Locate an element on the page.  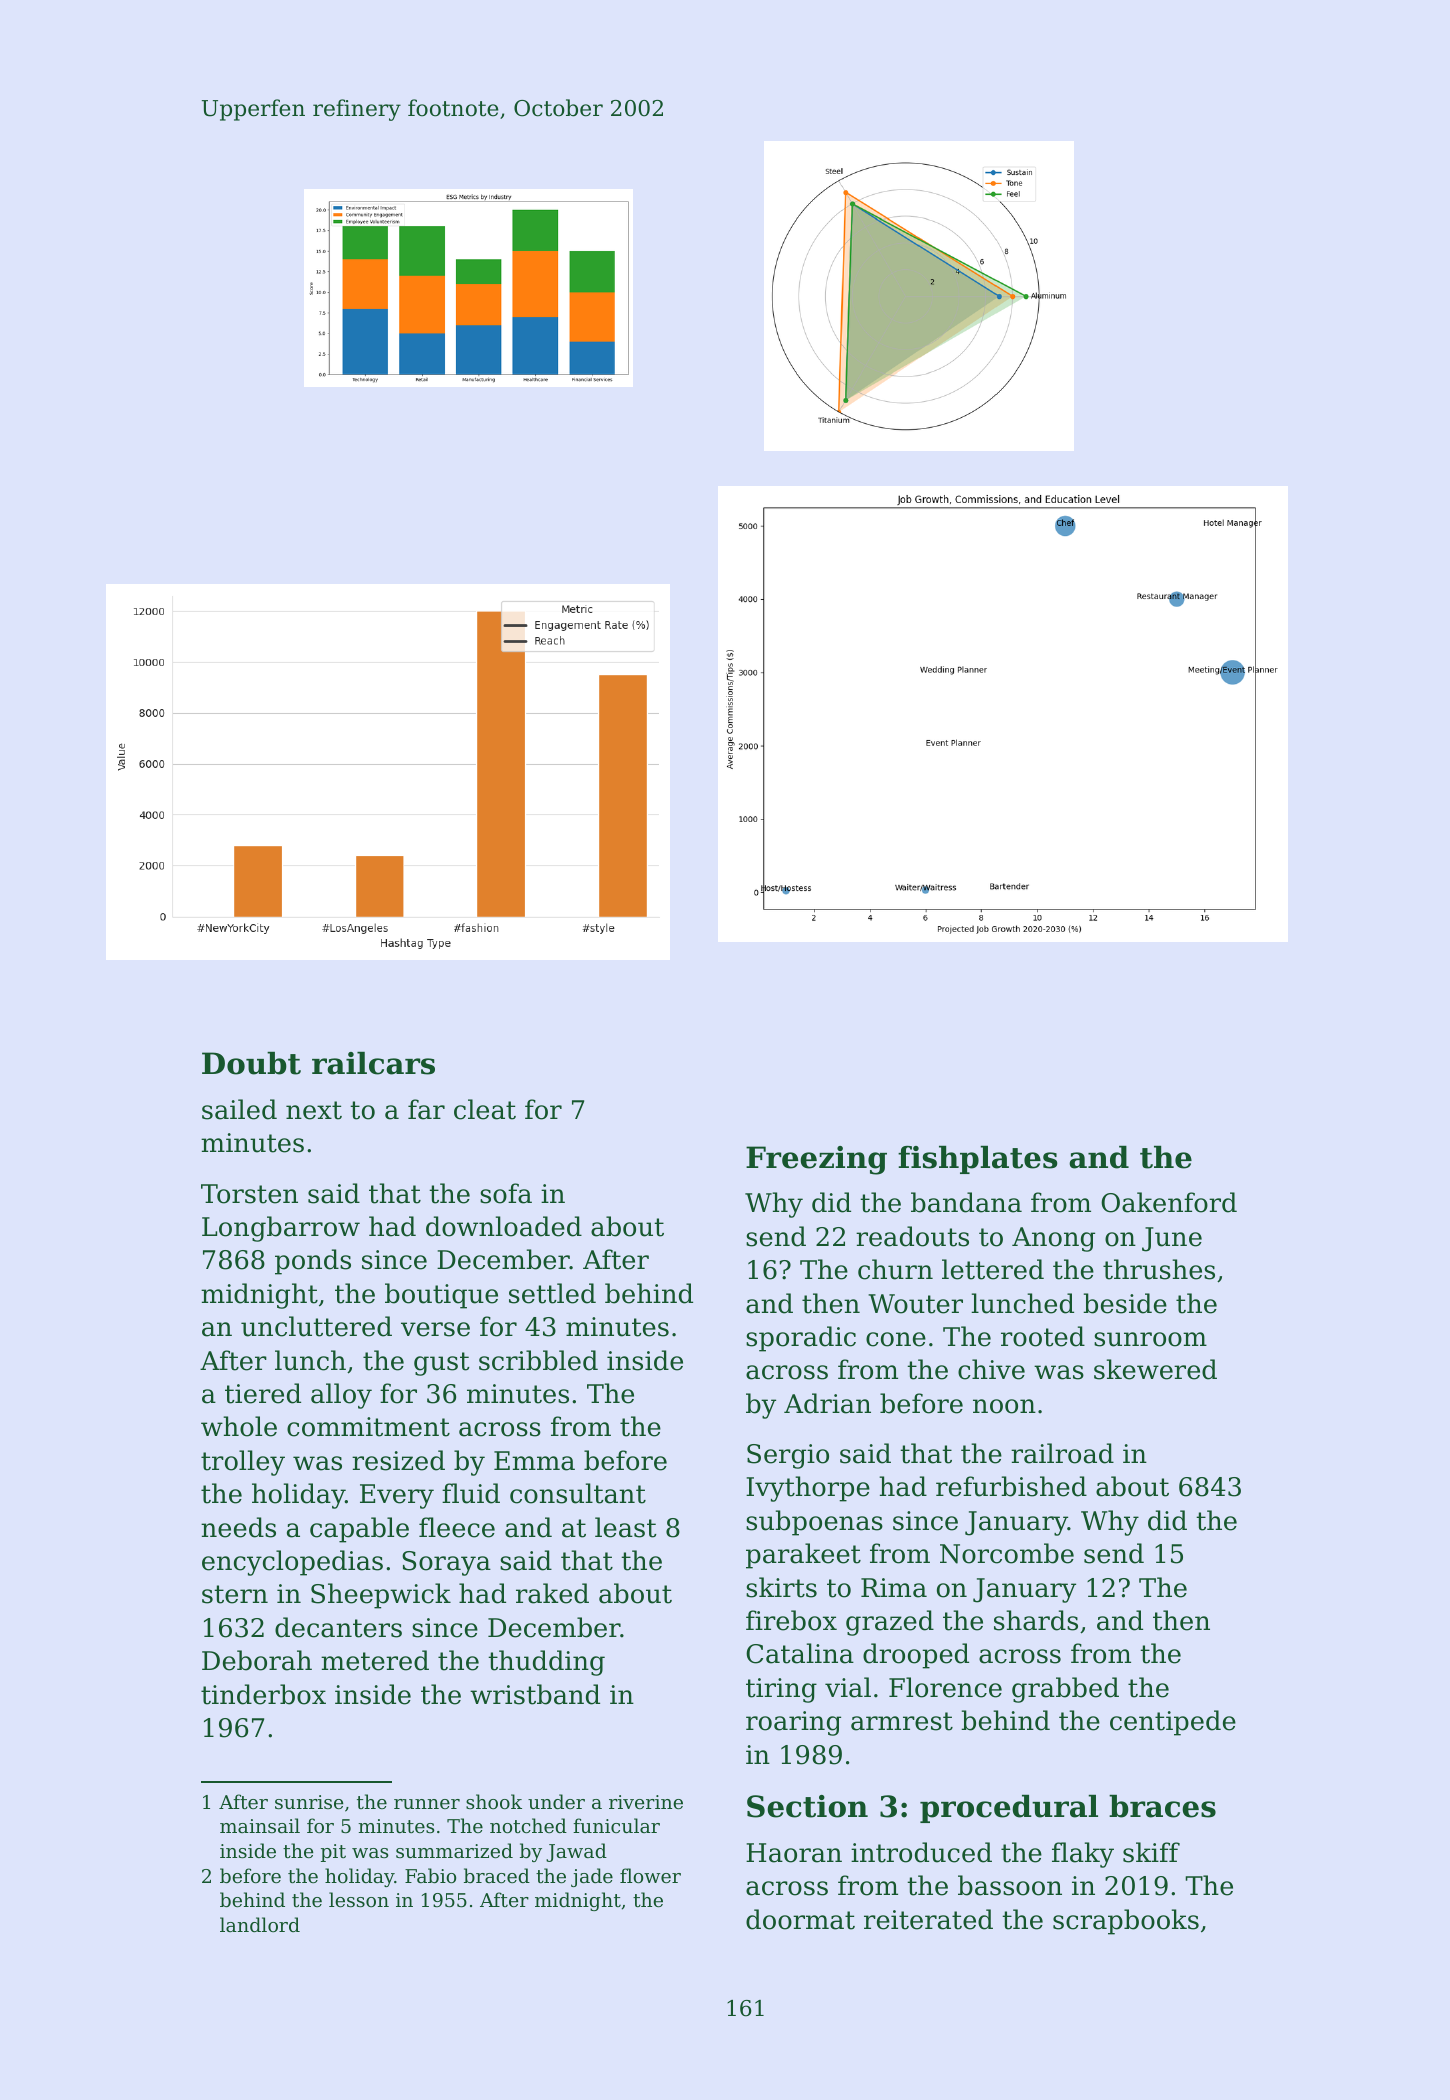
commitment is located at coordinates (368, 1427).
